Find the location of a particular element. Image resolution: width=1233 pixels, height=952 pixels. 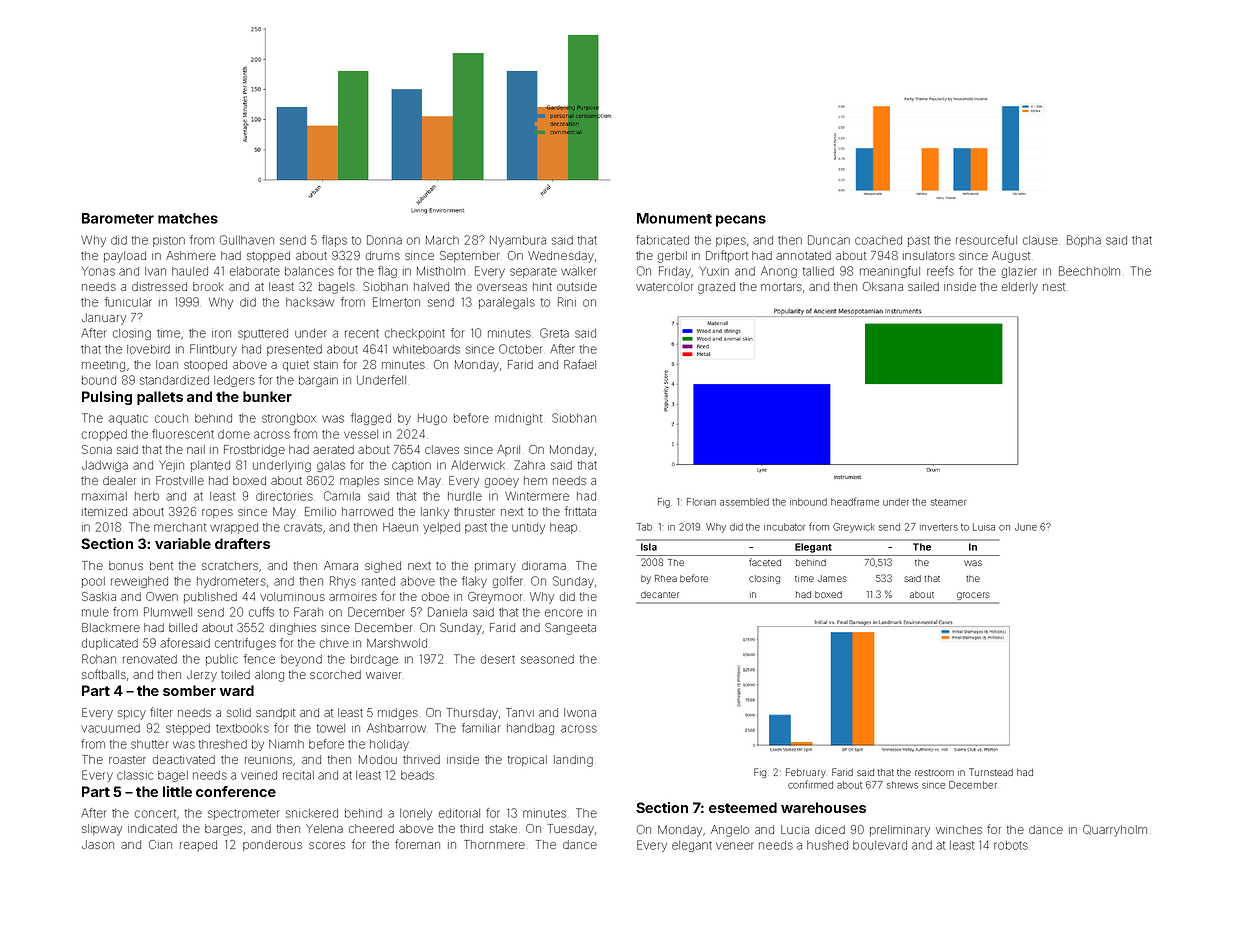

Donna is located at coordinates (384, 240).
